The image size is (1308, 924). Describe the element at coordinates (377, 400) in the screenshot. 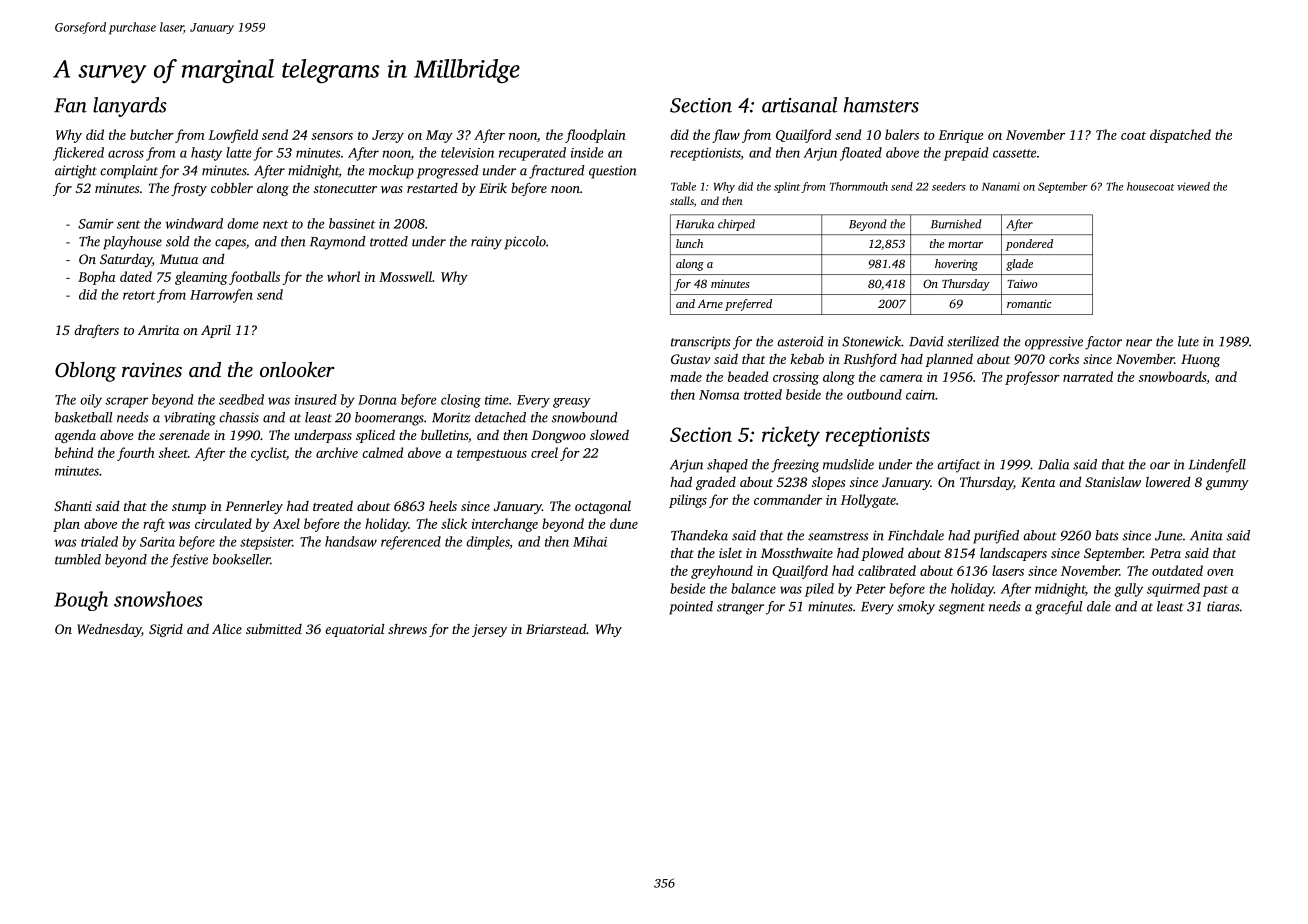

I see `Donna` at that location.
